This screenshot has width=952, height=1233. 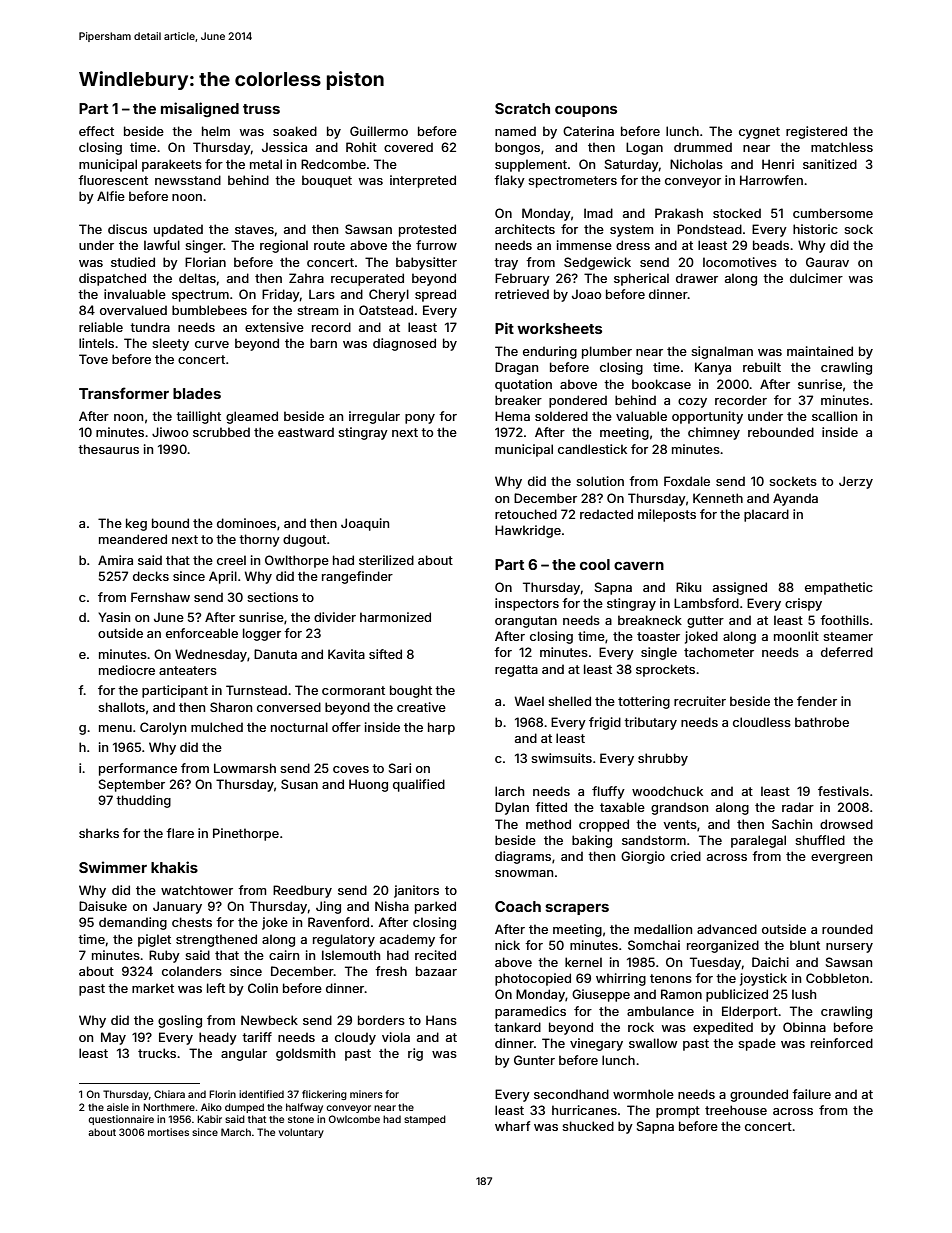 I want to click on Scratch, so click(x=522, y=108).
